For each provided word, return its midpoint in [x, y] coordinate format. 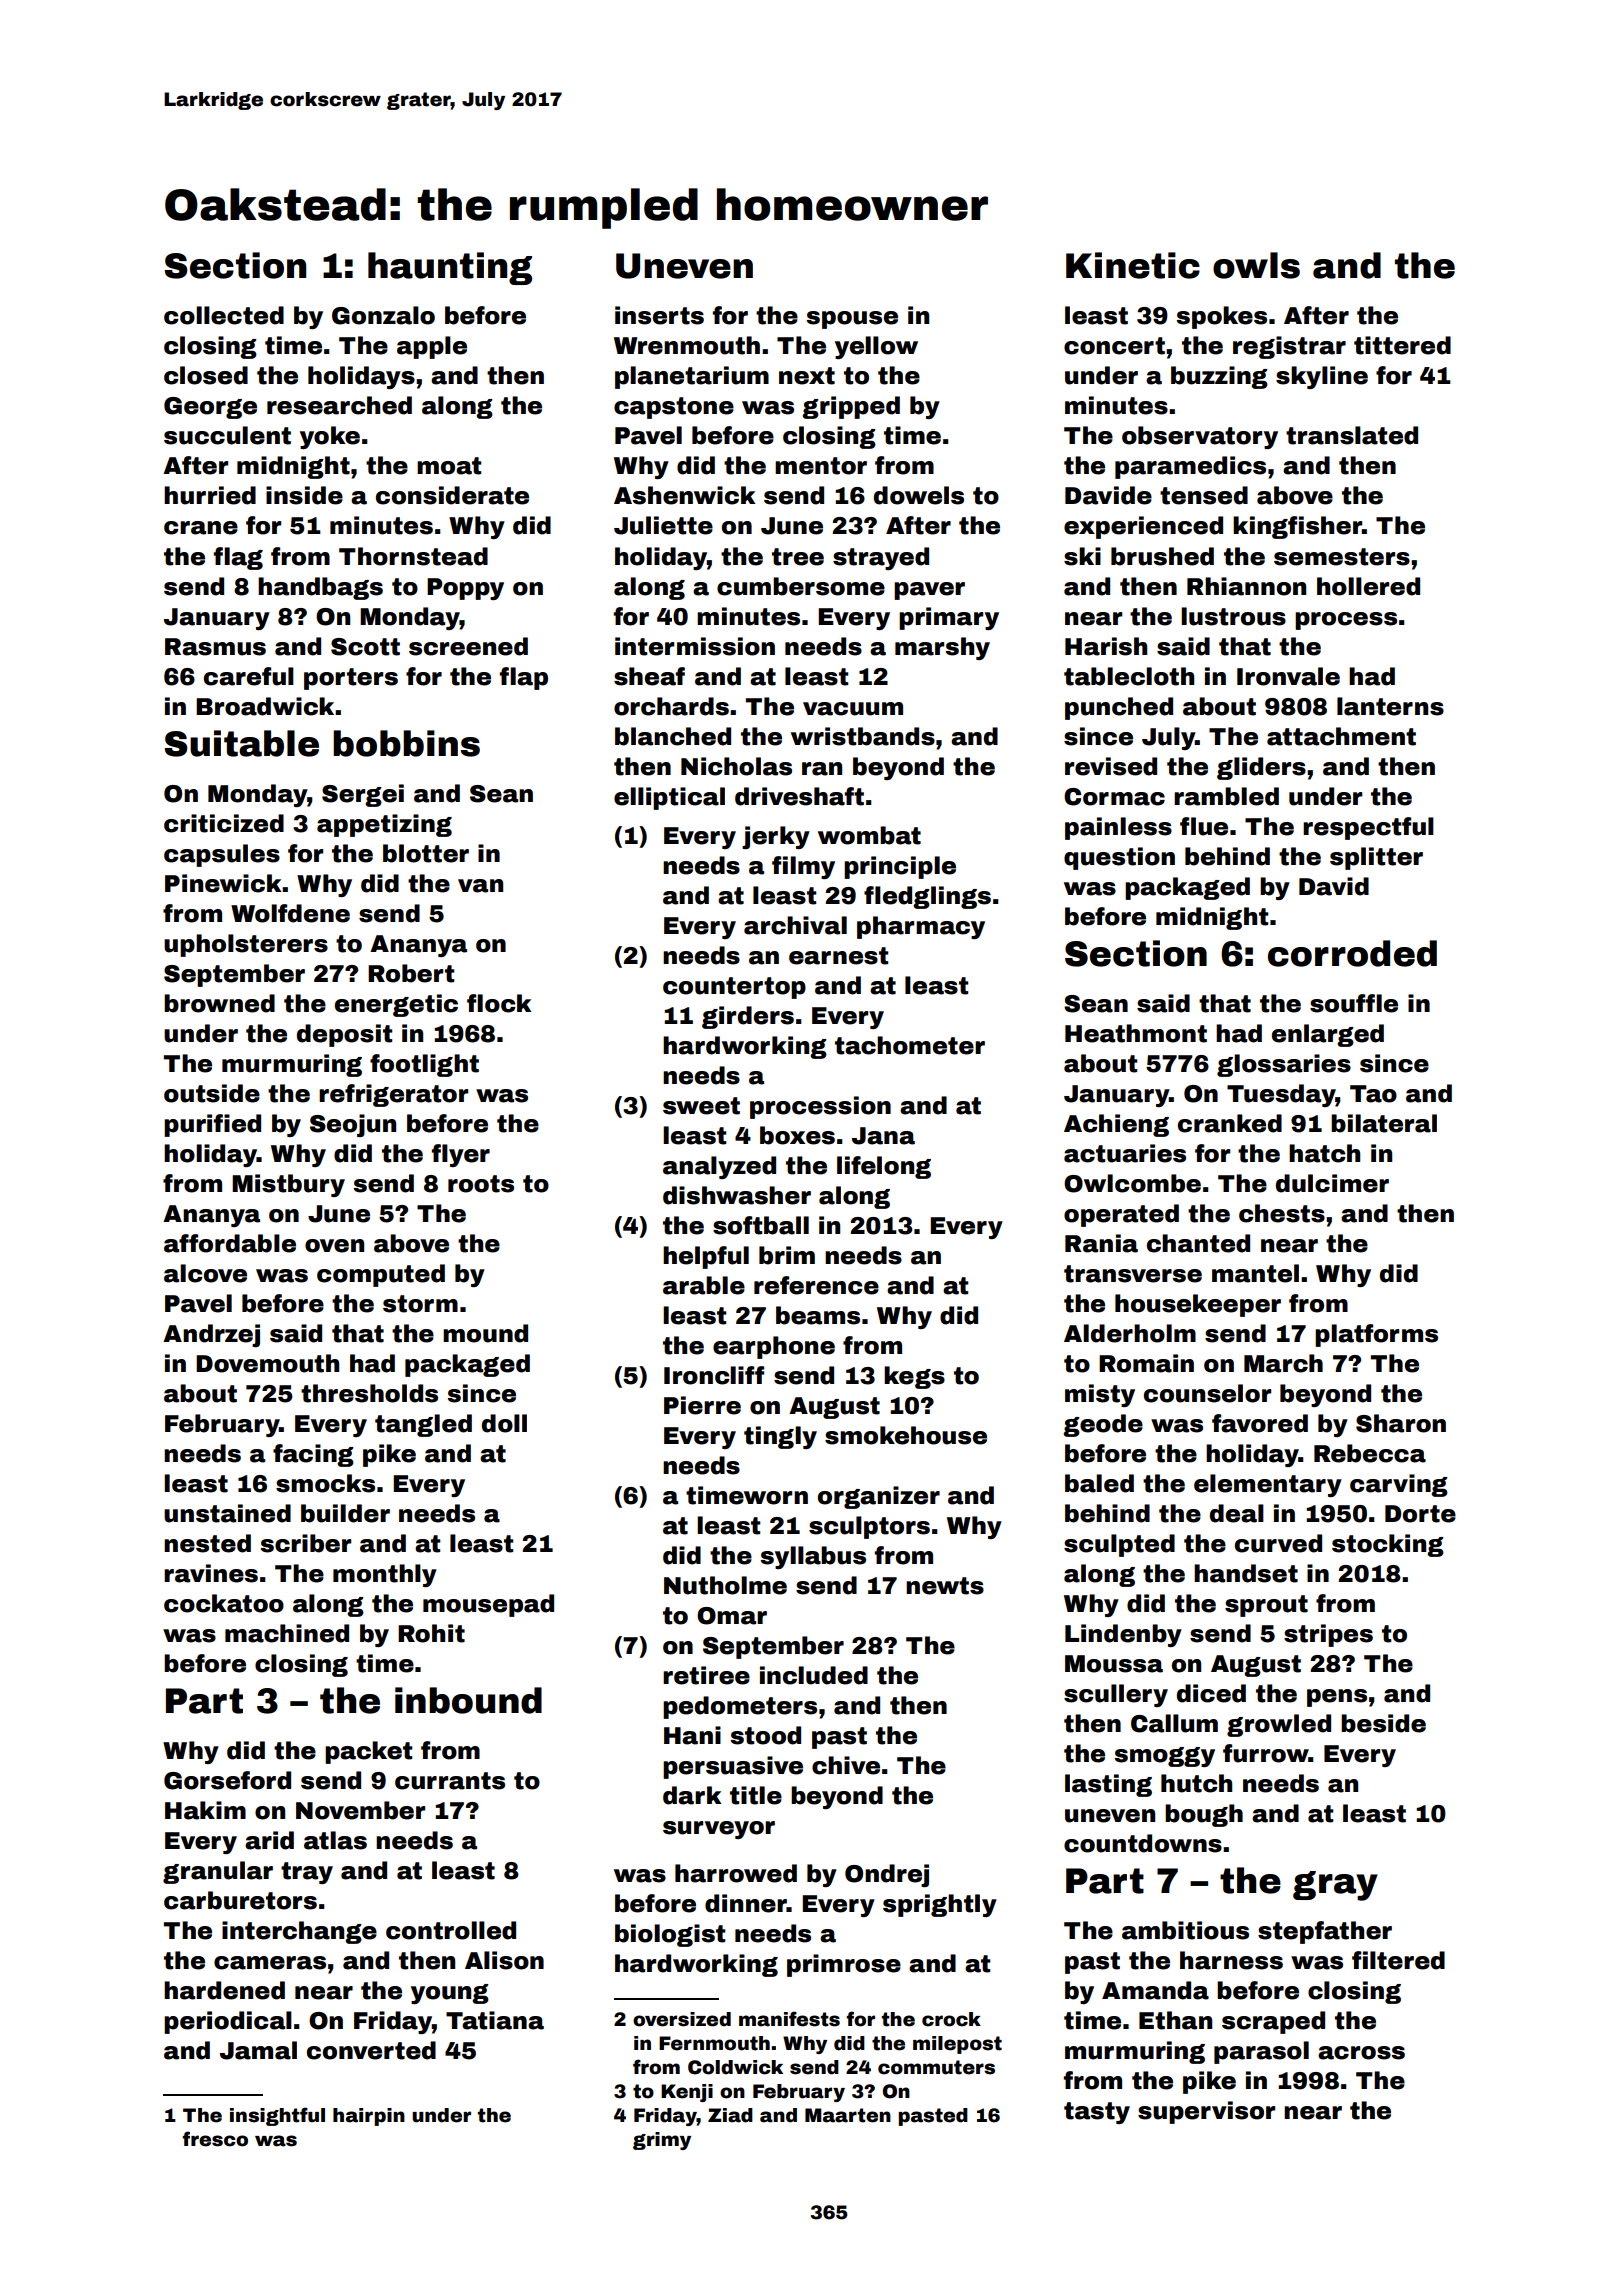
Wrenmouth [687, 345]
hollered [1368, 586]
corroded [1352, 953]
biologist [670, 1935]
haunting [450, 268]
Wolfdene [290, 913]
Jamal [258, 2050]
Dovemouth [267, 1363]
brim [787, 1255]
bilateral [1384, 1123]
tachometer [910, 1045]
